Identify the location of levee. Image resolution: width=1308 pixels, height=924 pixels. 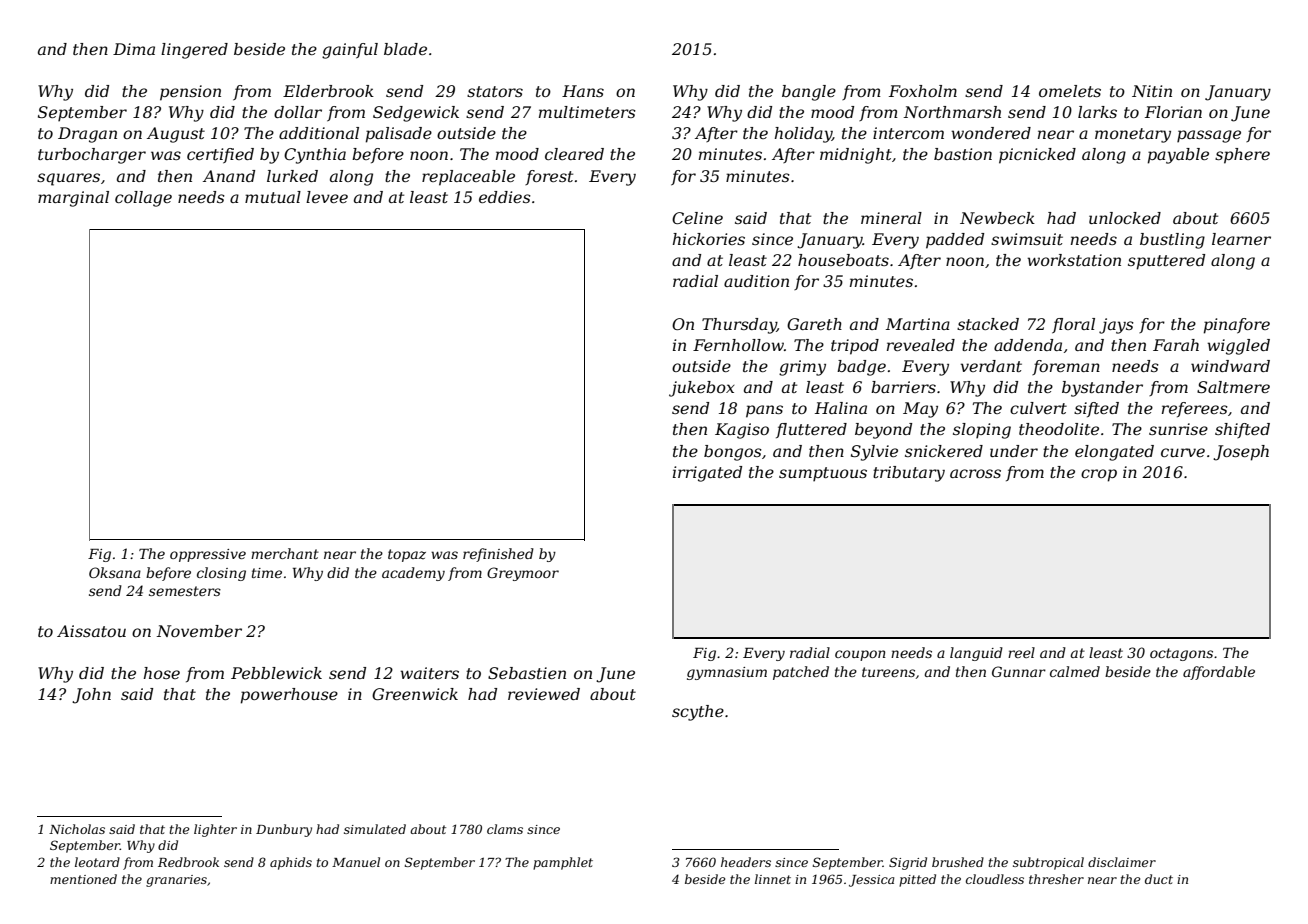
(327, 197).
